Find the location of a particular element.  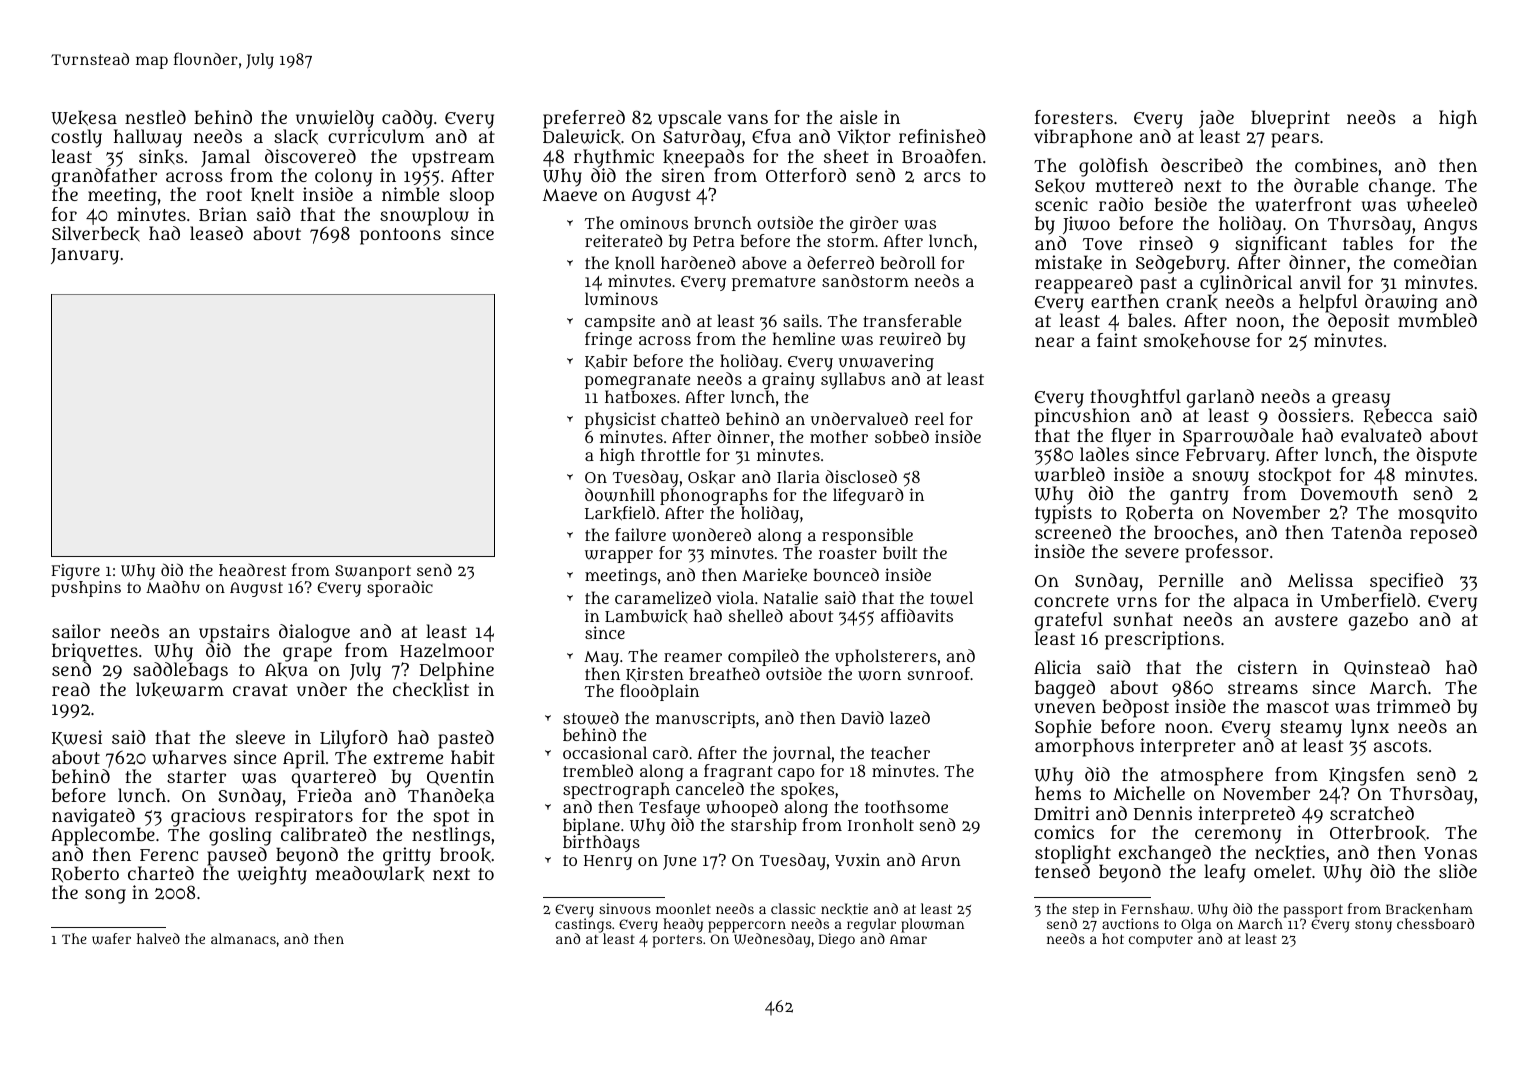

colony is located at coordinates (343, 177).
